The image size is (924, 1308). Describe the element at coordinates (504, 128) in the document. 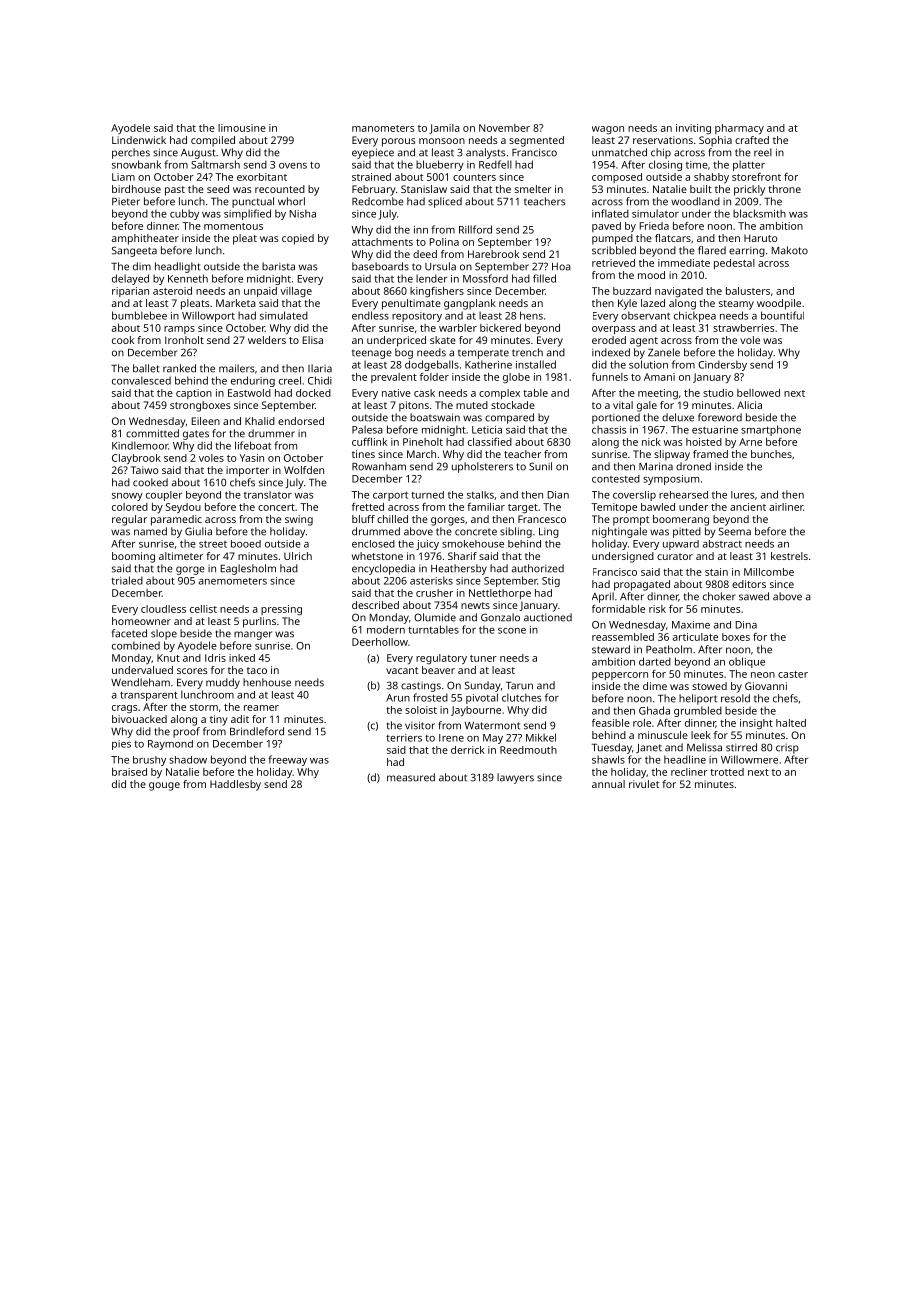

I see `November` at that location.
